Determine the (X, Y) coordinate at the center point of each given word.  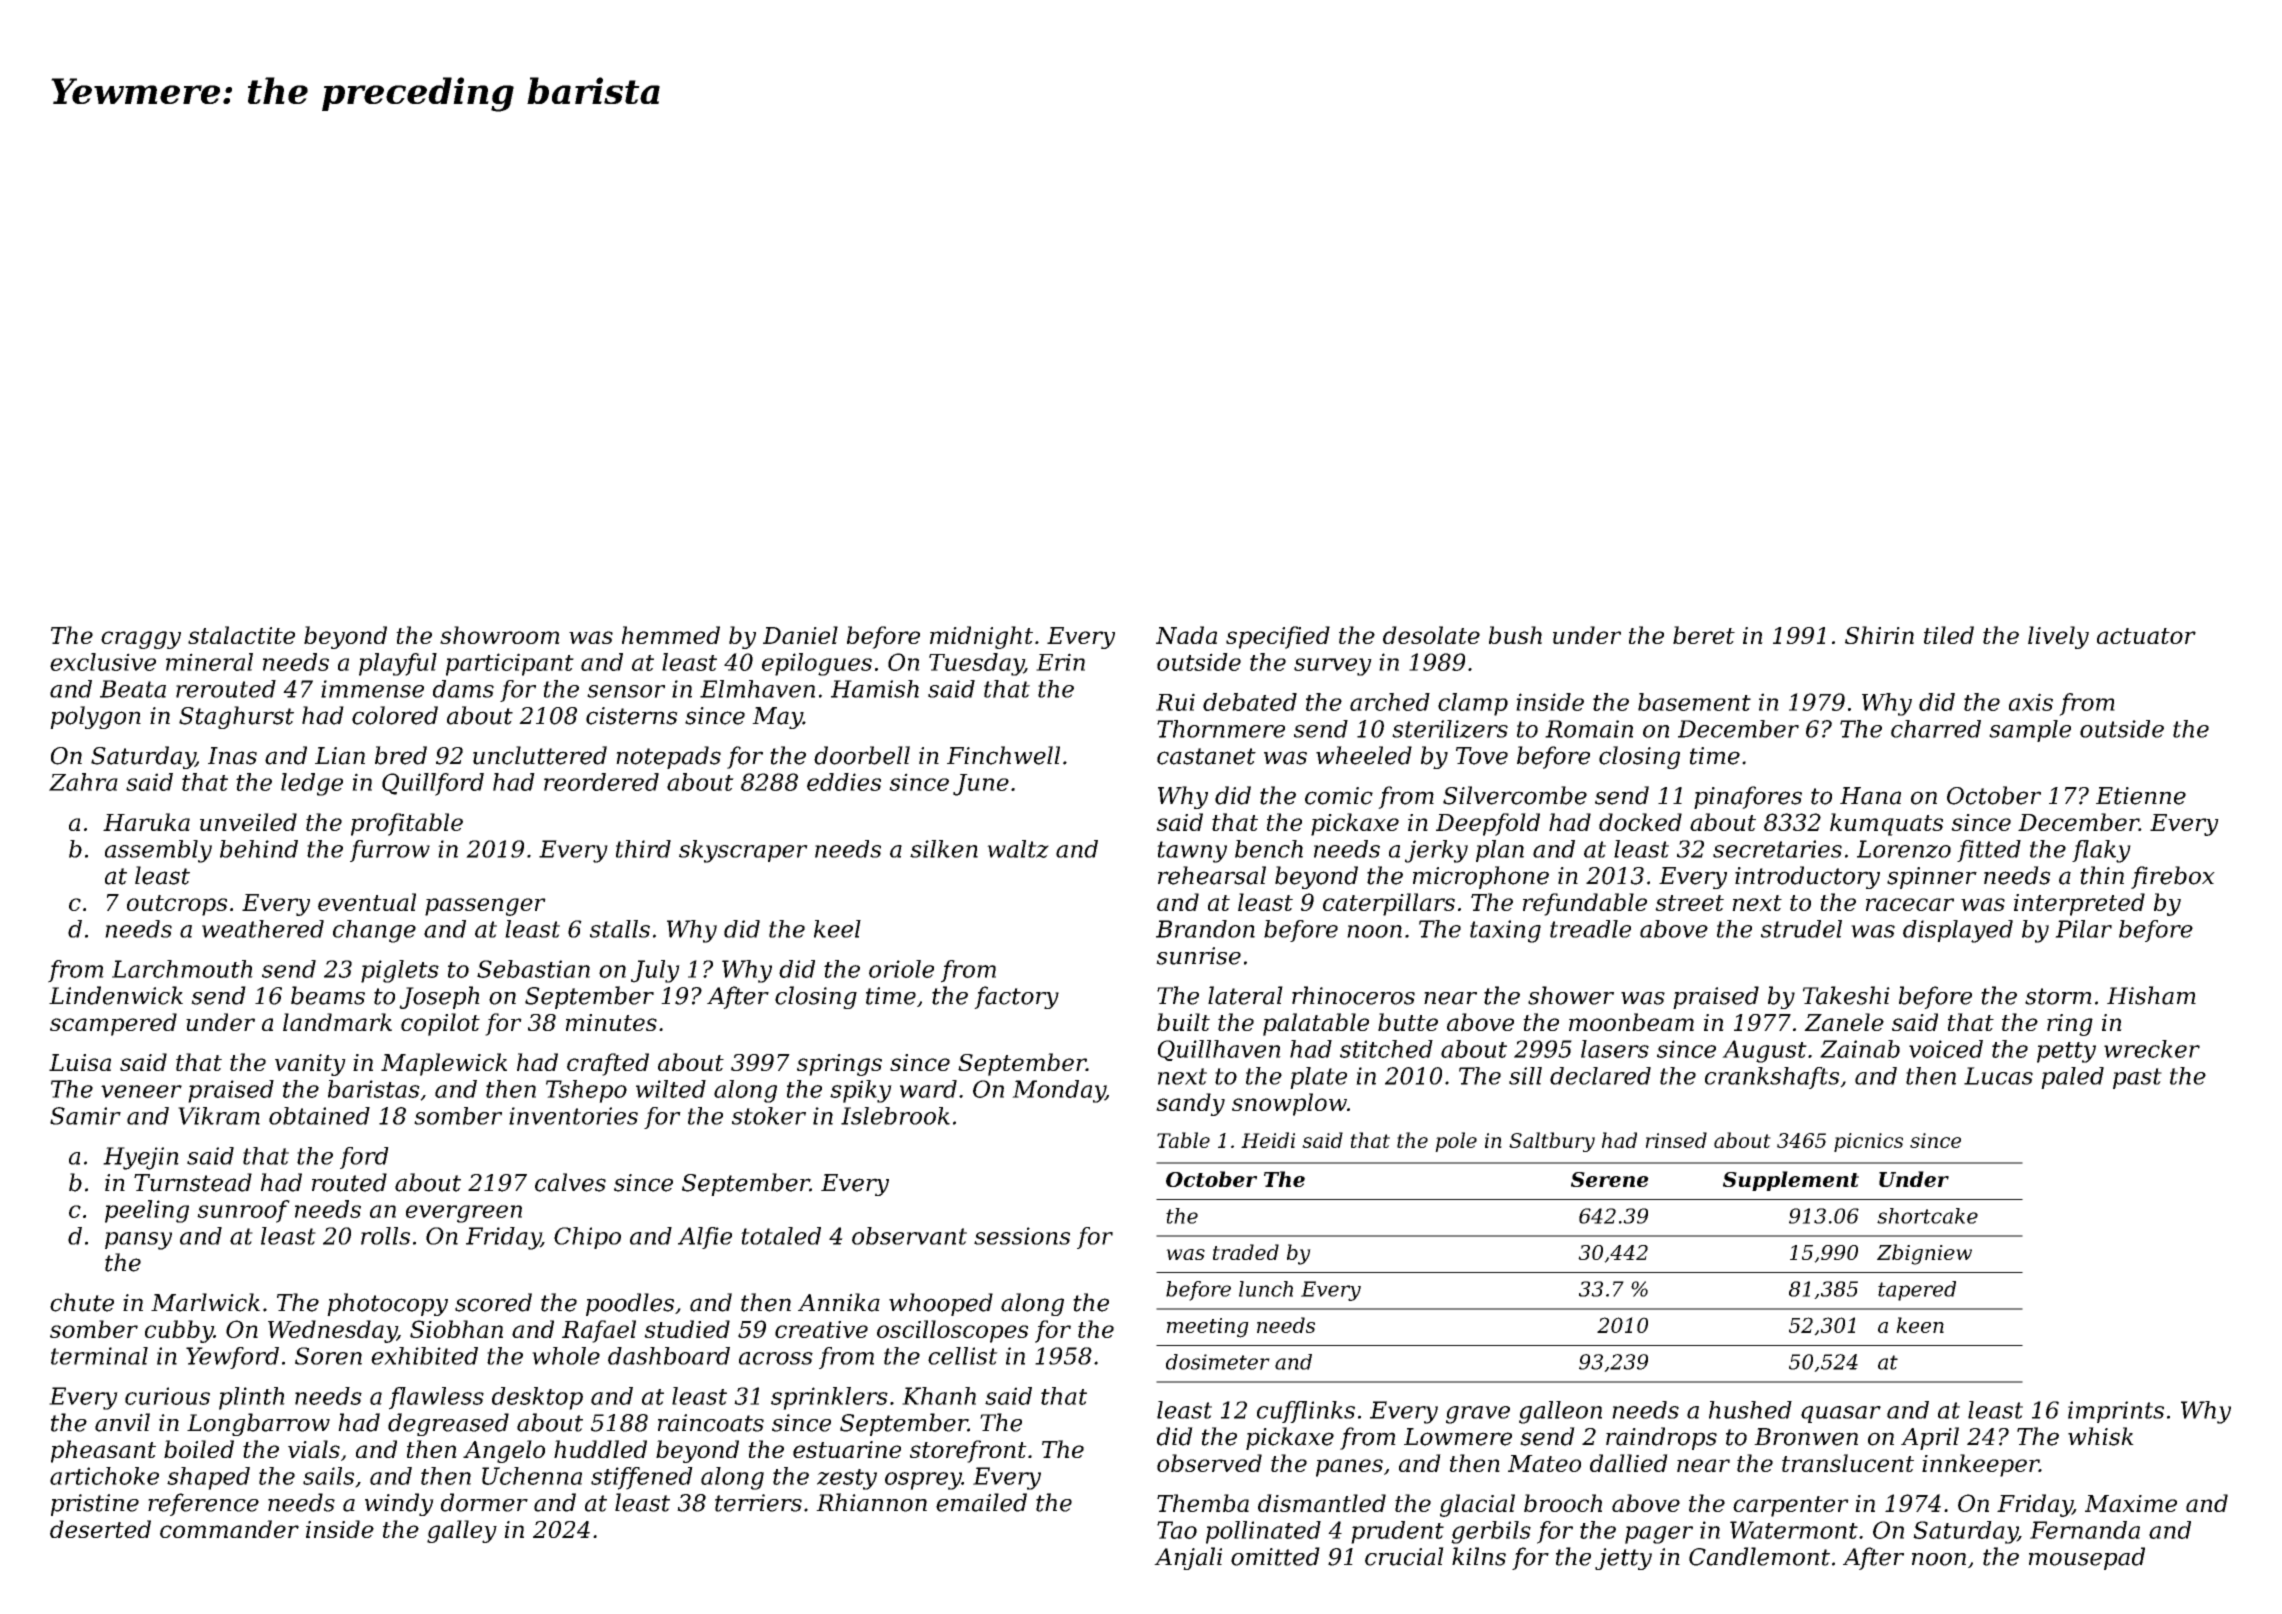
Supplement (1791, 1181)
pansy (138, 1241)
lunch (1266, 1289)
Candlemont (1759, 1556)
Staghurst (236, 717)
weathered (263, 929)
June (981, 785)
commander (229, 1529)
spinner (1932, 878)
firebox (2173, 877)
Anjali (1188, 1558)
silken (944, 849)
